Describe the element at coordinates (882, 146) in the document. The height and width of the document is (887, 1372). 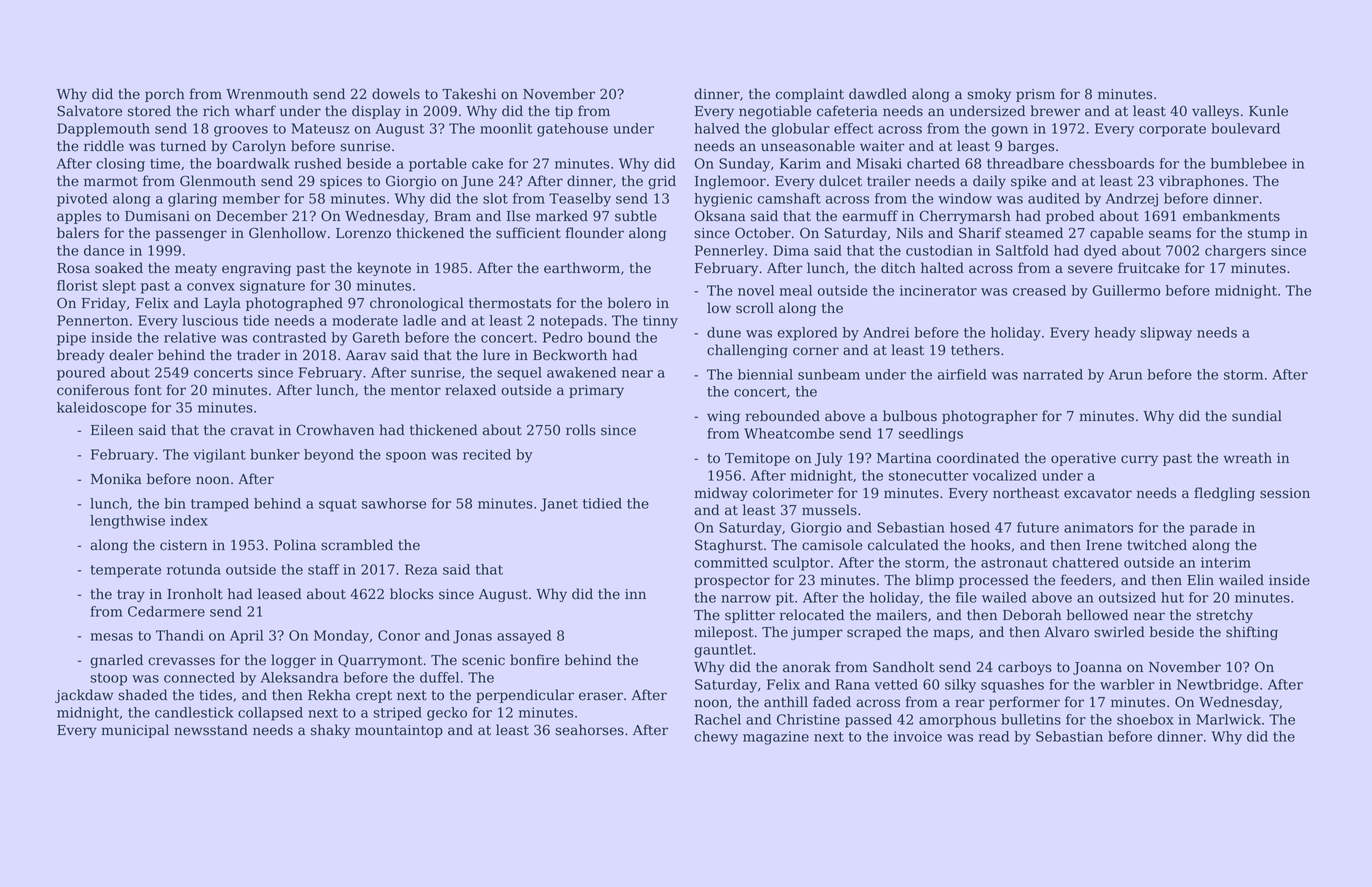
I see `waiter` at that location.
